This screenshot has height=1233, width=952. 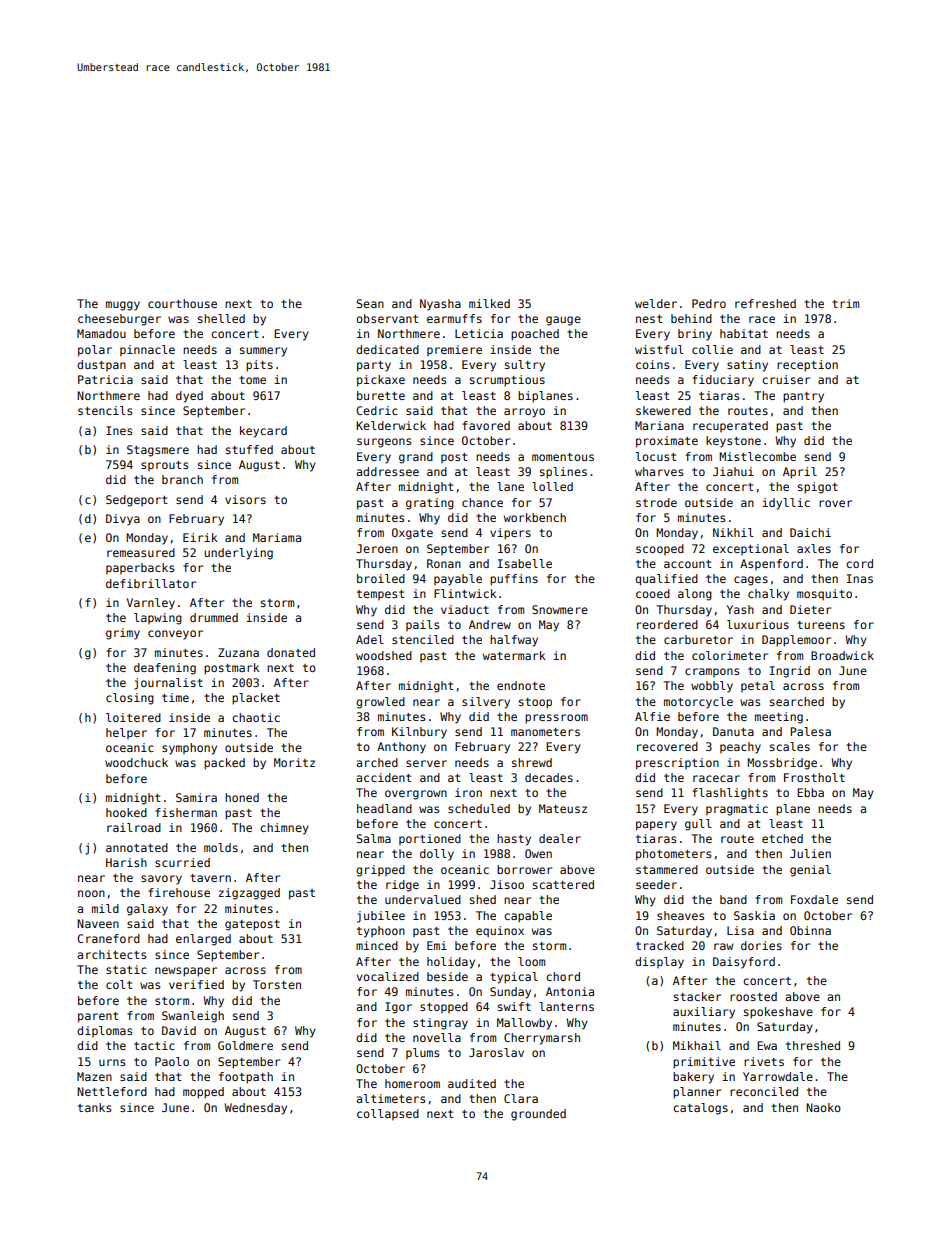 I want to click on reordered, so click(x=667, y=624).
